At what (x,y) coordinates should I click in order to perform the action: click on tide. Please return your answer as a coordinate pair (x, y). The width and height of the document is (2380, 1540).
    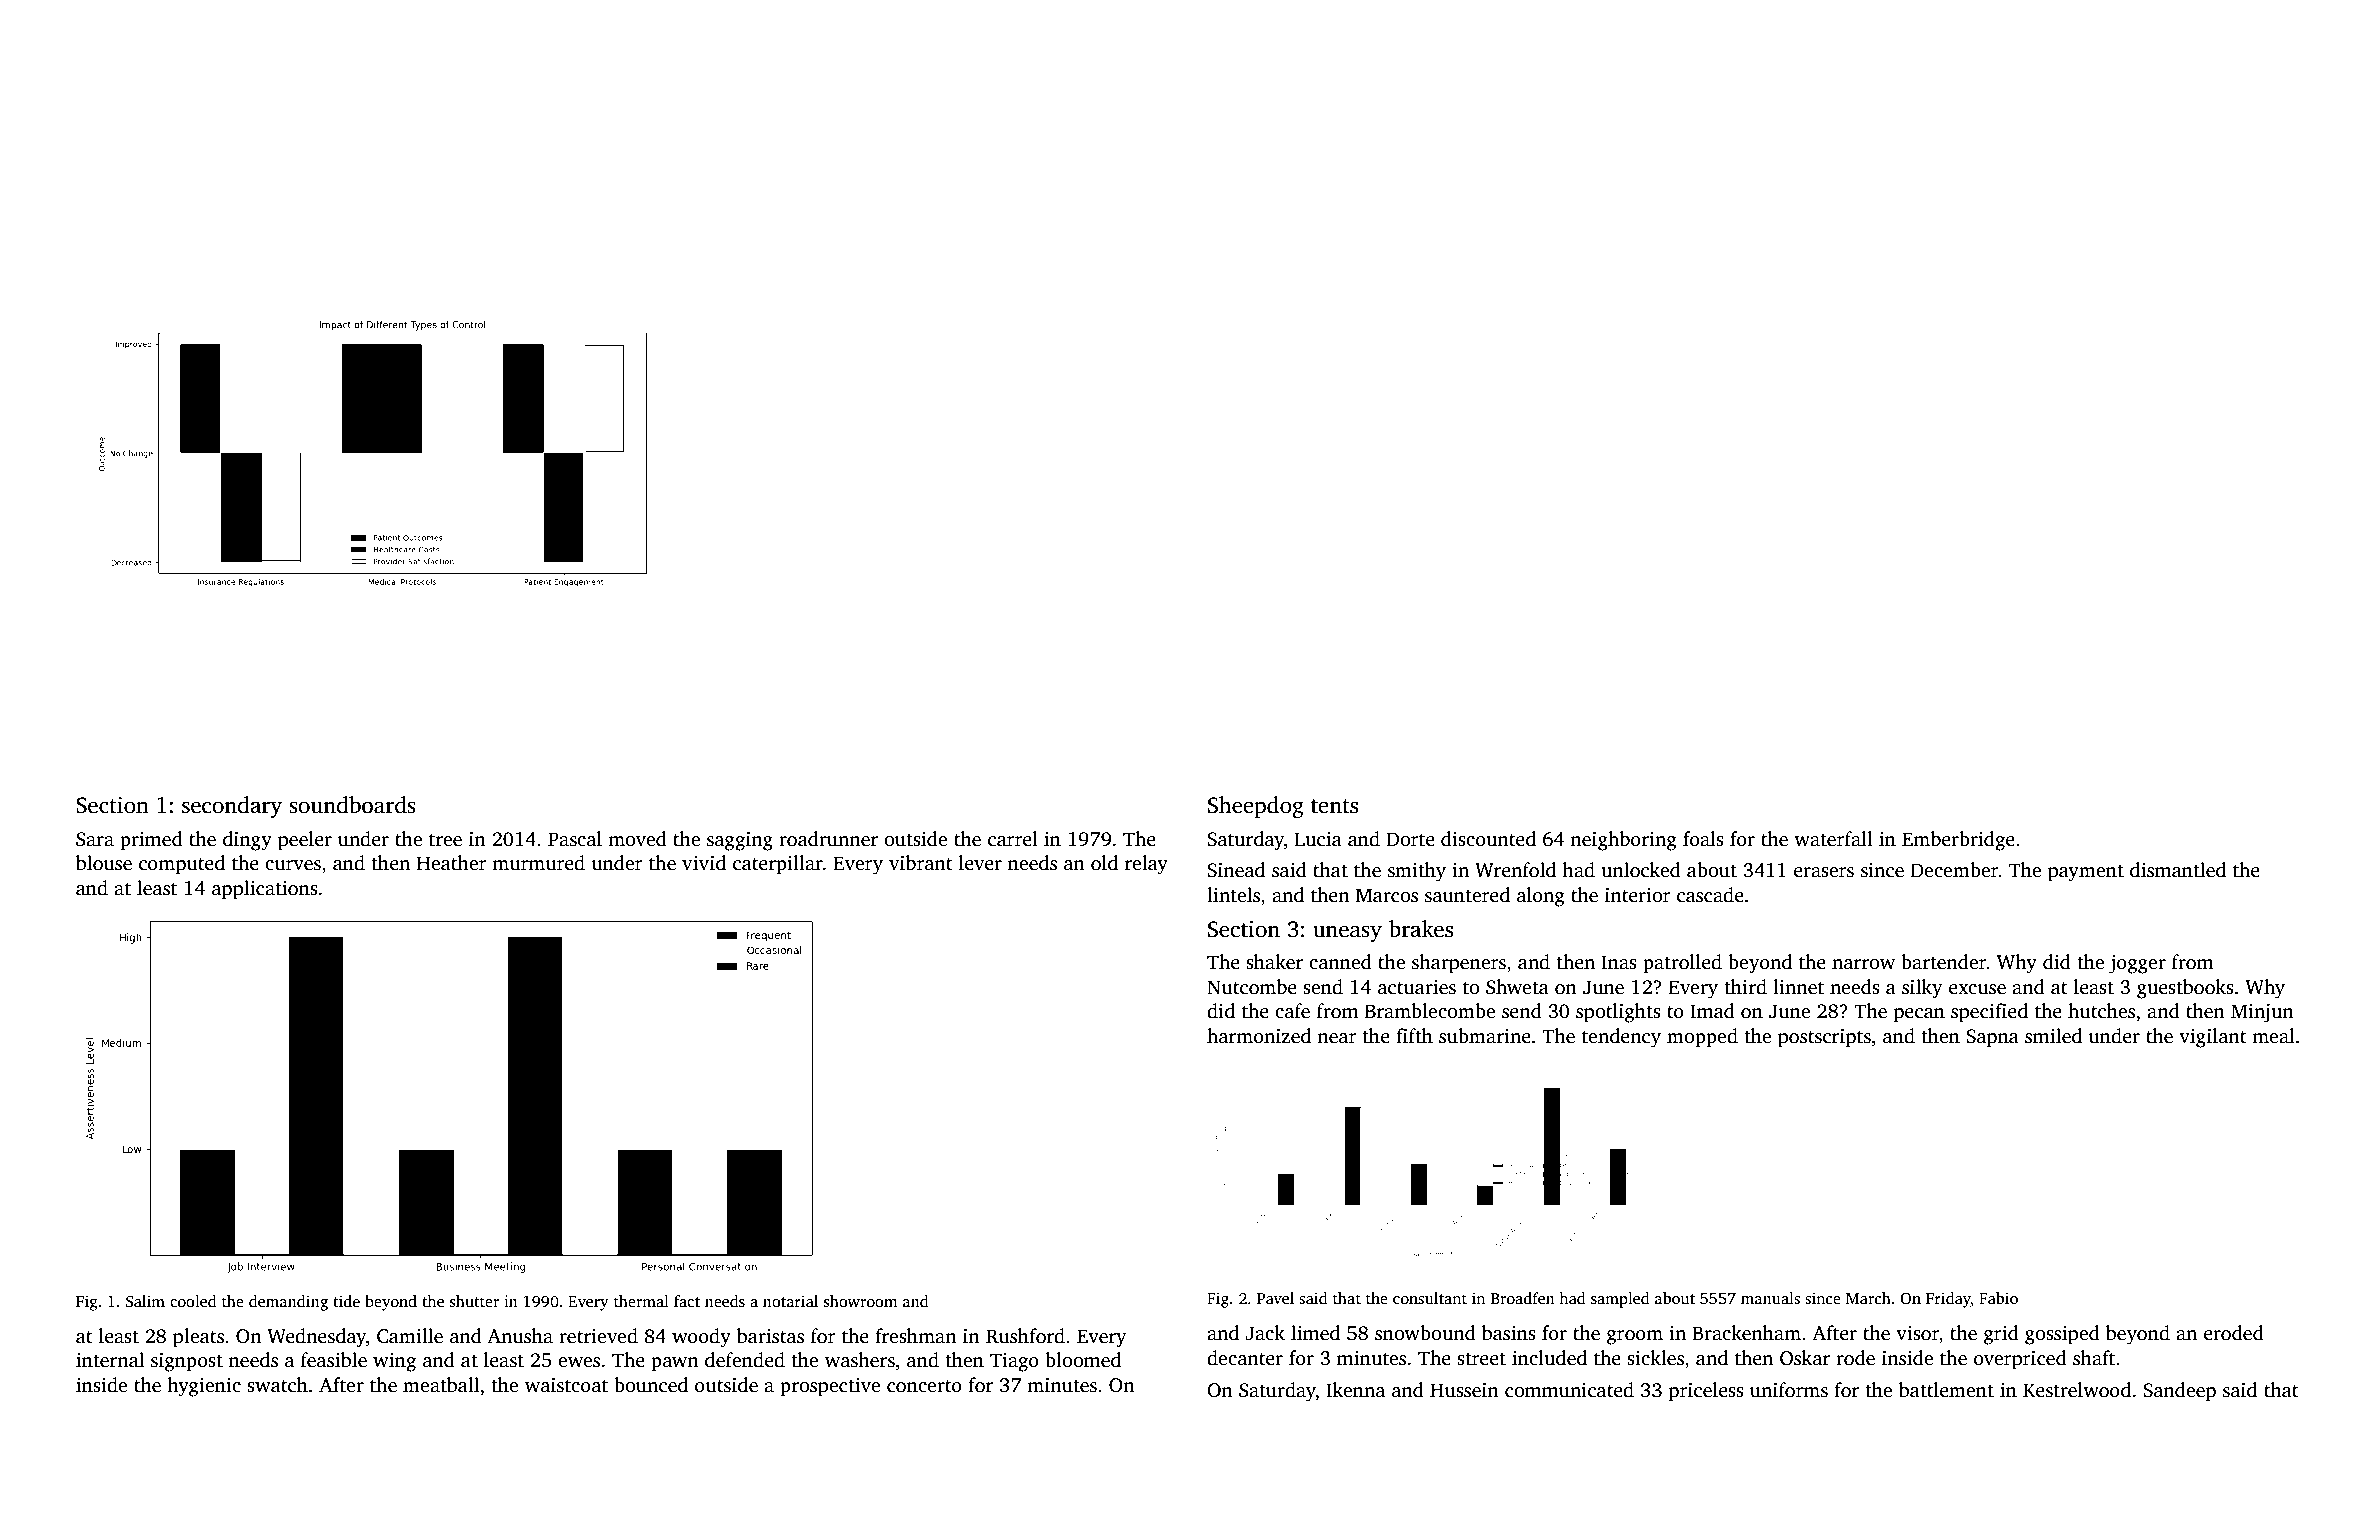
    Looking at the image, I should click on (346, 1301).
